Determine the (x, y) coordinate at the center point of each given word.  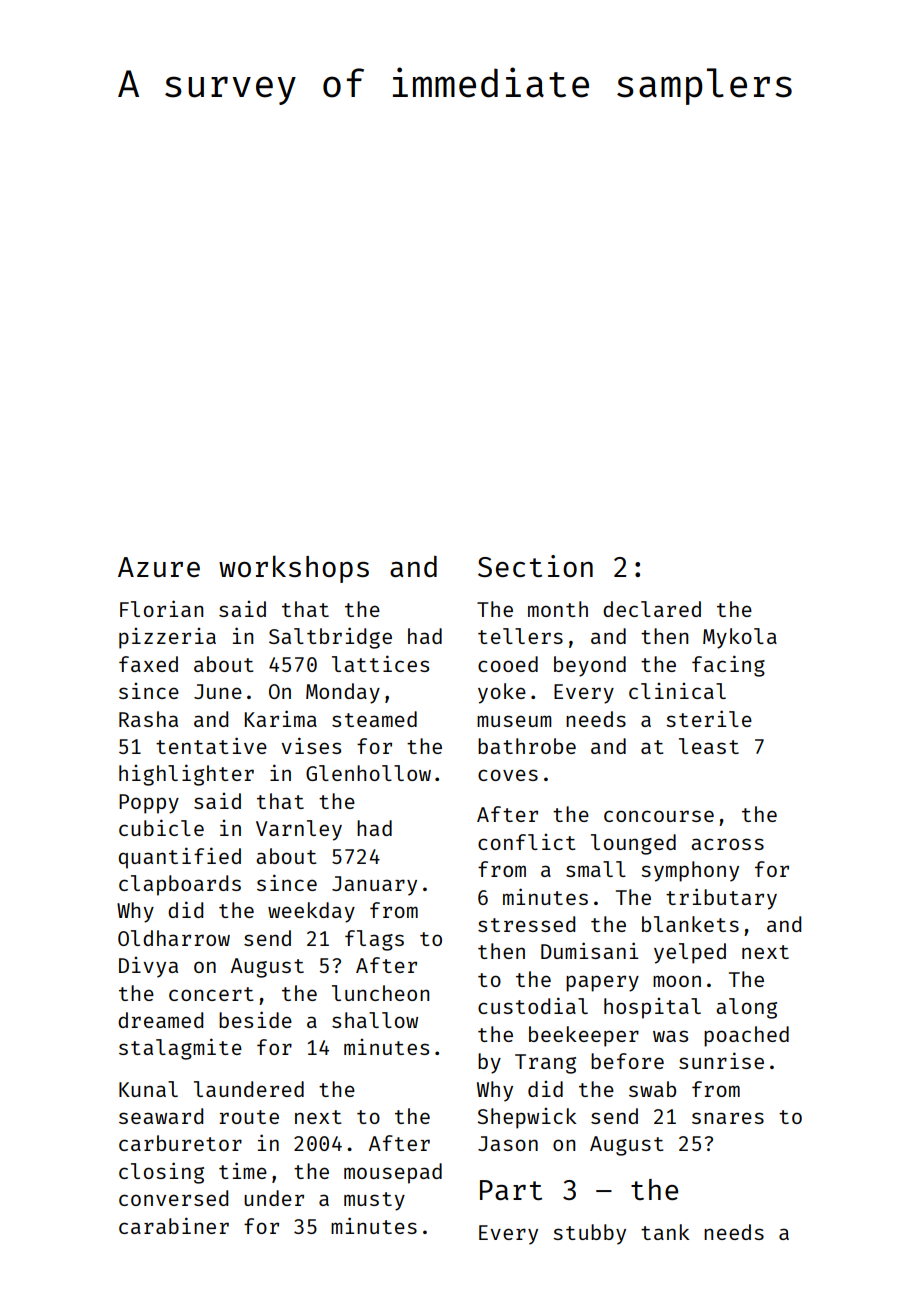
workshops (294, 569)
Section (535, 566)
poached (746, 1036)
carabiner (174, 1225)
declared (652, 609)
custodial (533, 1005)
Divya (148, 967)
